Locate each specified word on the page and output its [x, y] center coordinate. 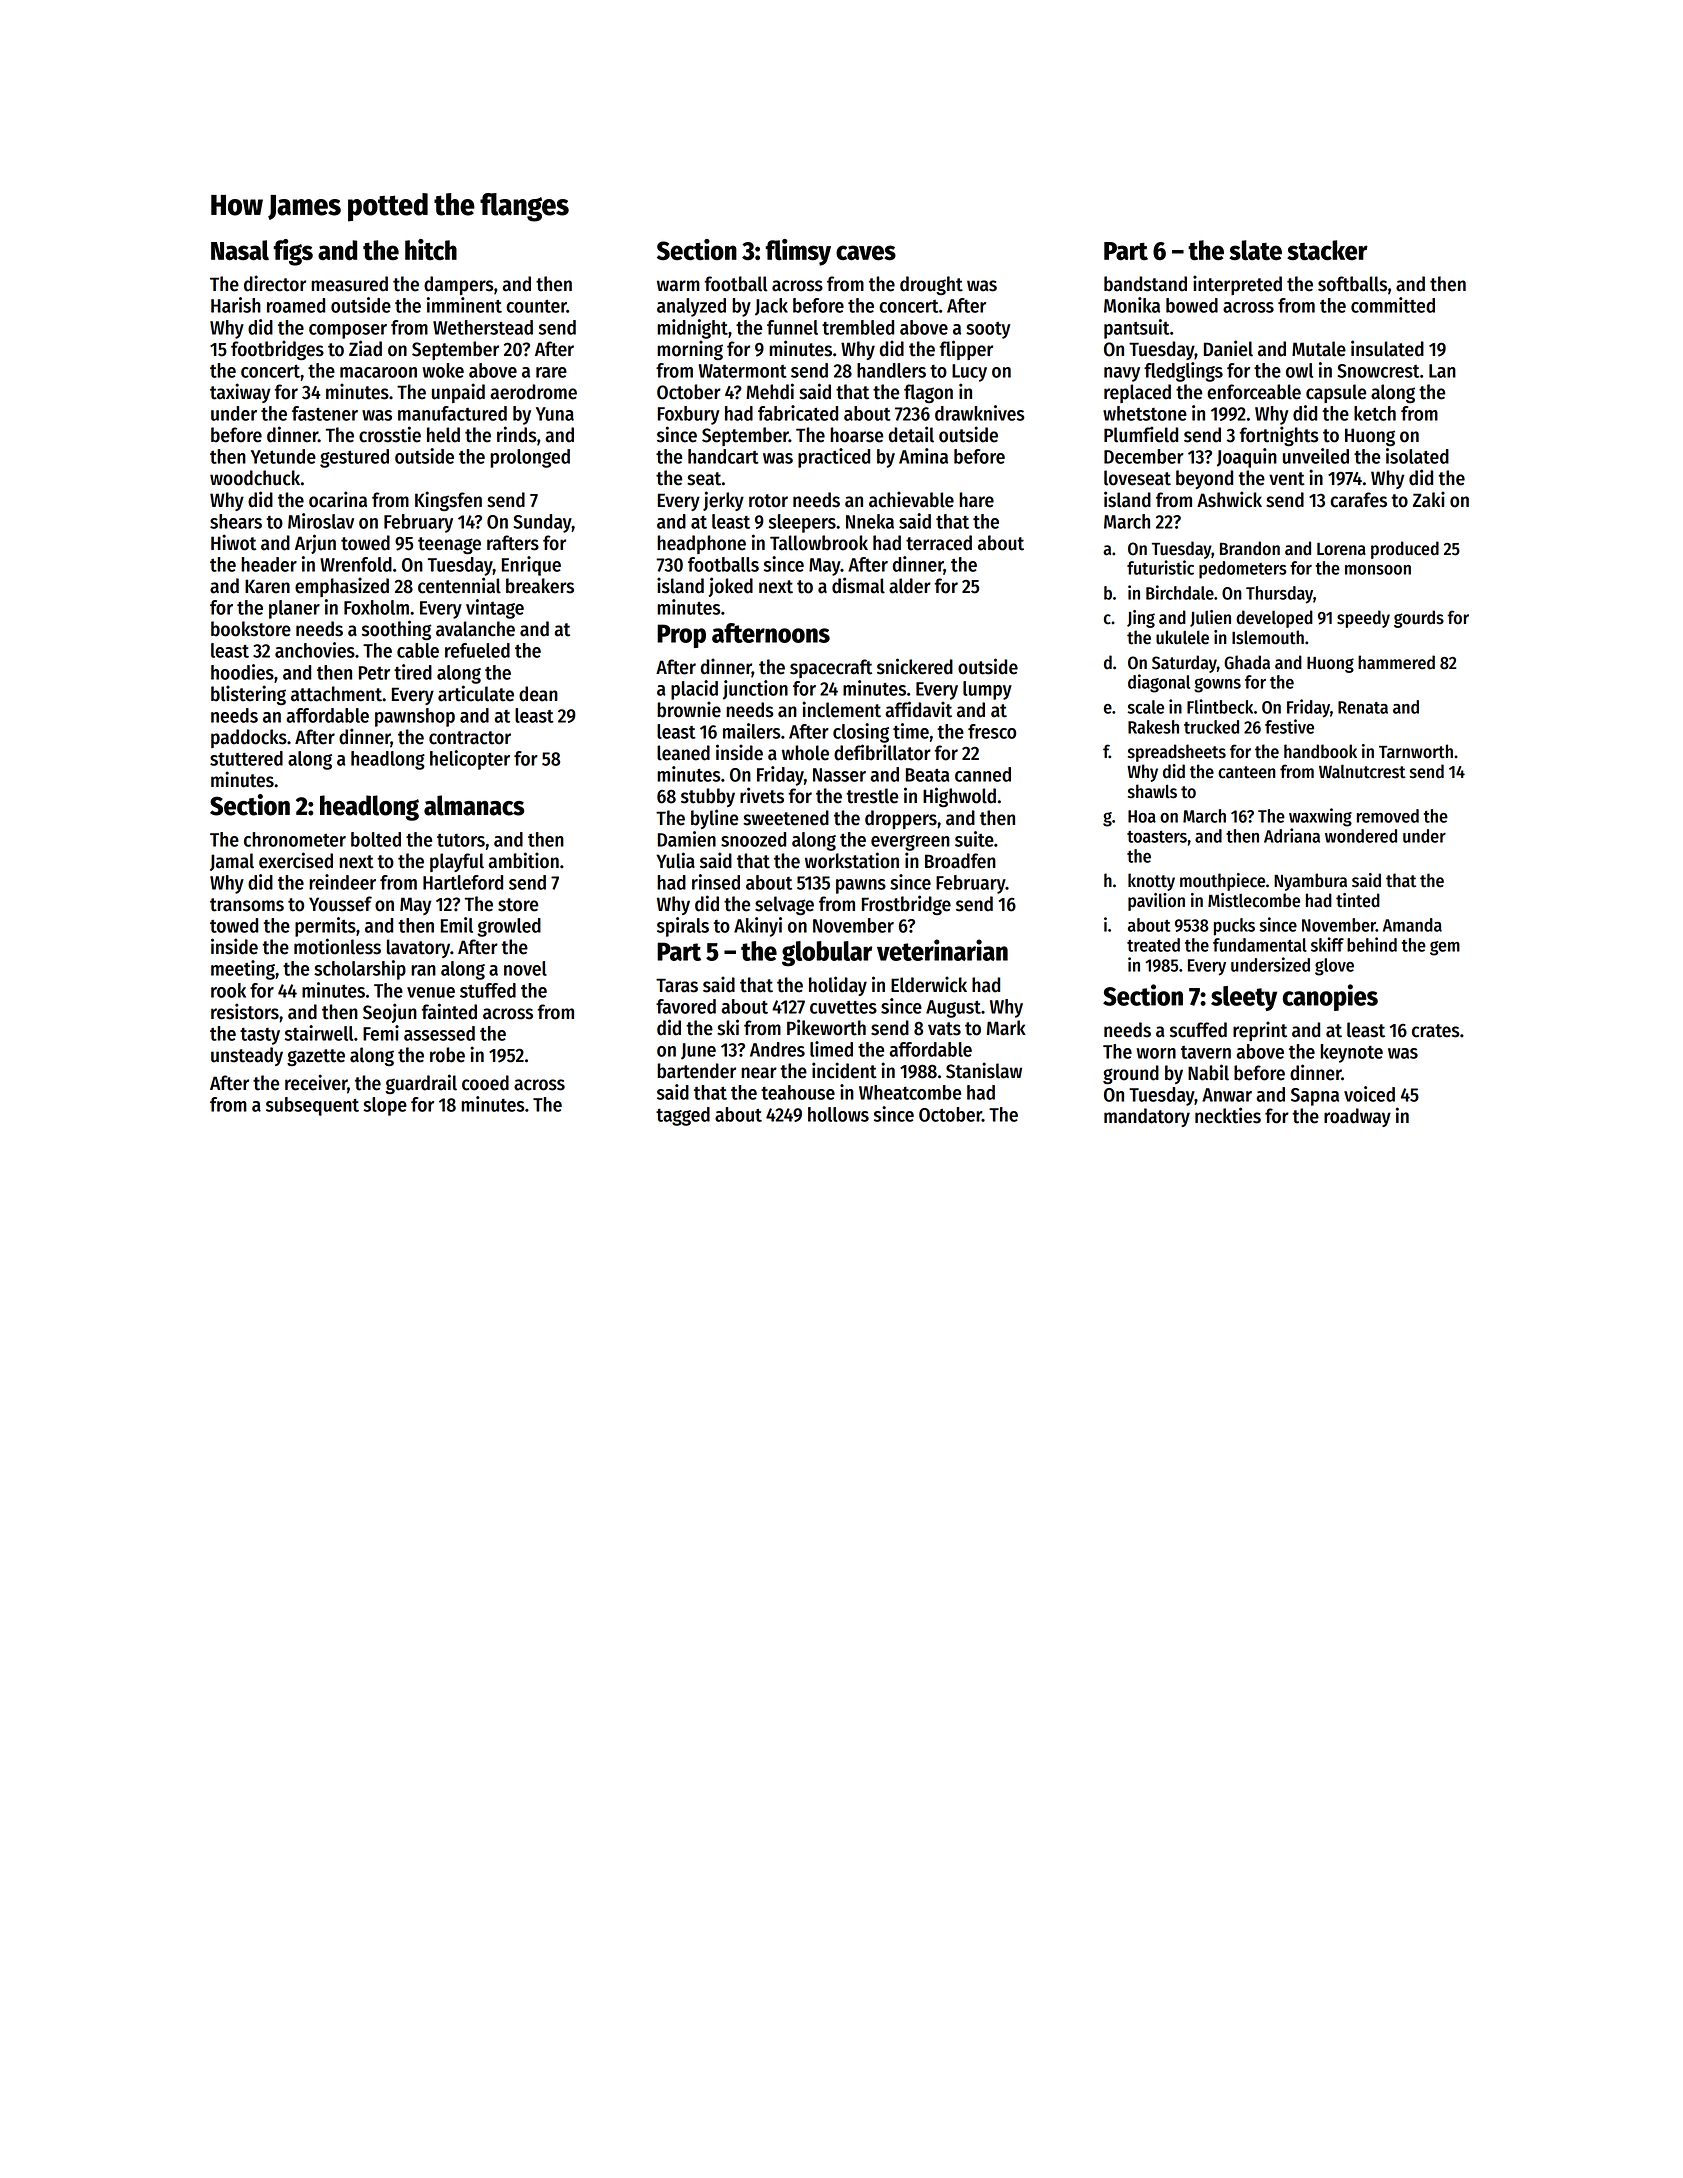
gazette [316, 1057]
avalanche [475, 629]
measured [349, 284]
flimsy [798, 252]
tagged [683, 1116]
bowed [1192, 305]
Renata [1363, 707]
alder [910, 586]
